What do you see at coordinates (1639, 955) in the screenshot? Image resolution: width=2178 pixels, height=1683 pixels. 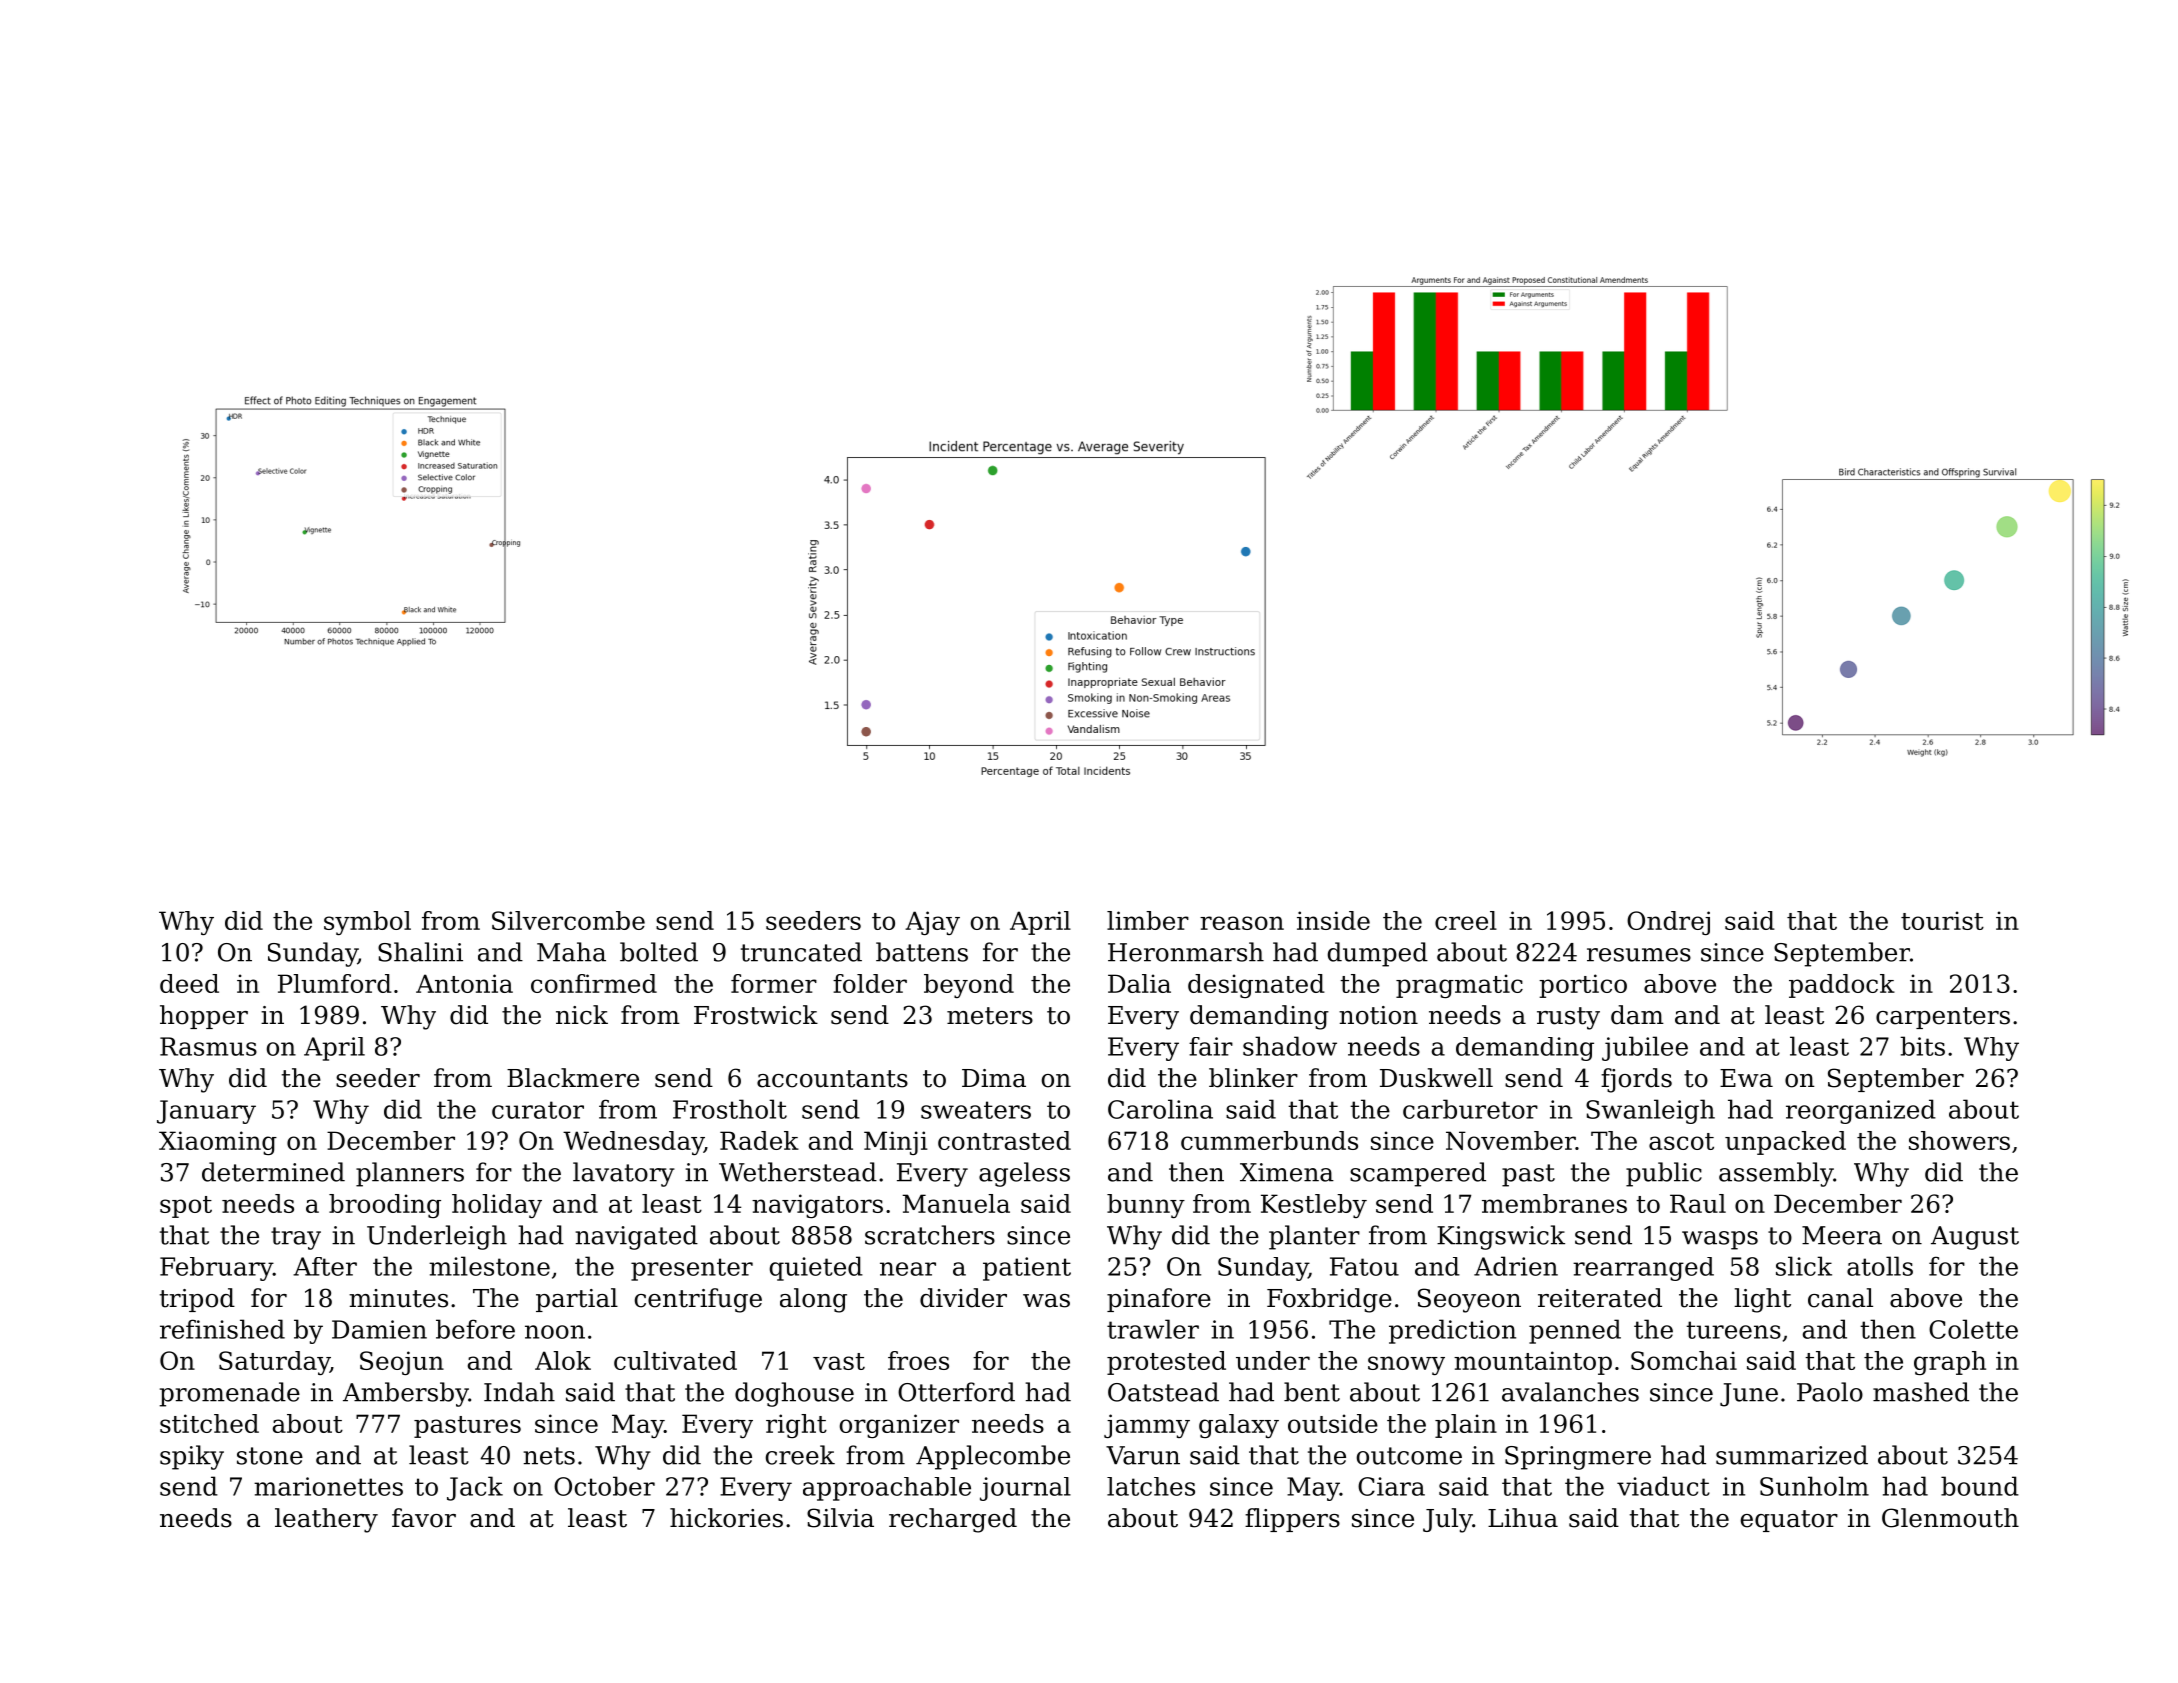 I see `resumes` at bounding box center [1639, 955].
